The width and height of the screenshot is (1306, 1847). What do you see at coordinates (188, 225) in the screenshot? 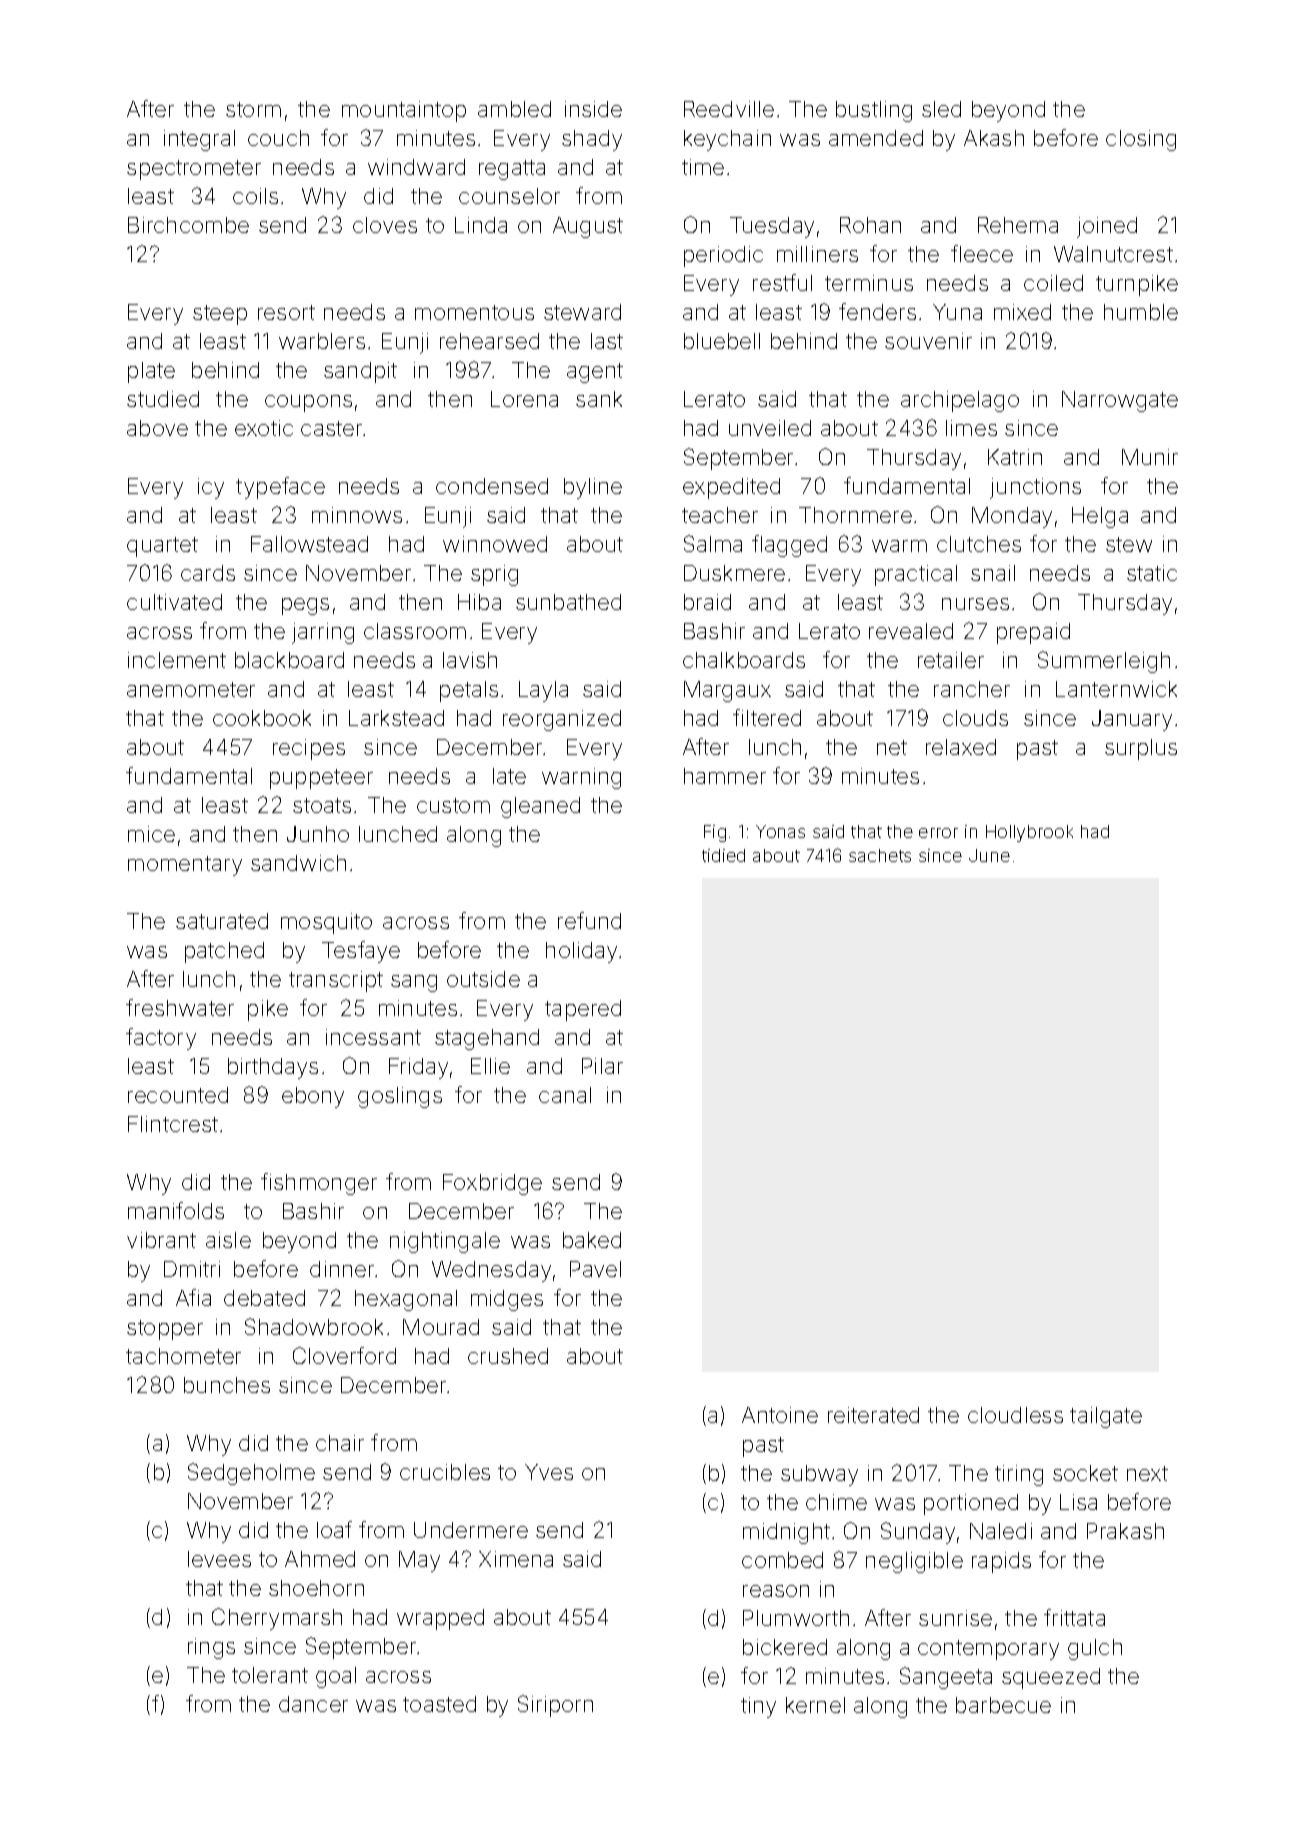
I see `Birchcombe` at bounding box center [188, 225].
